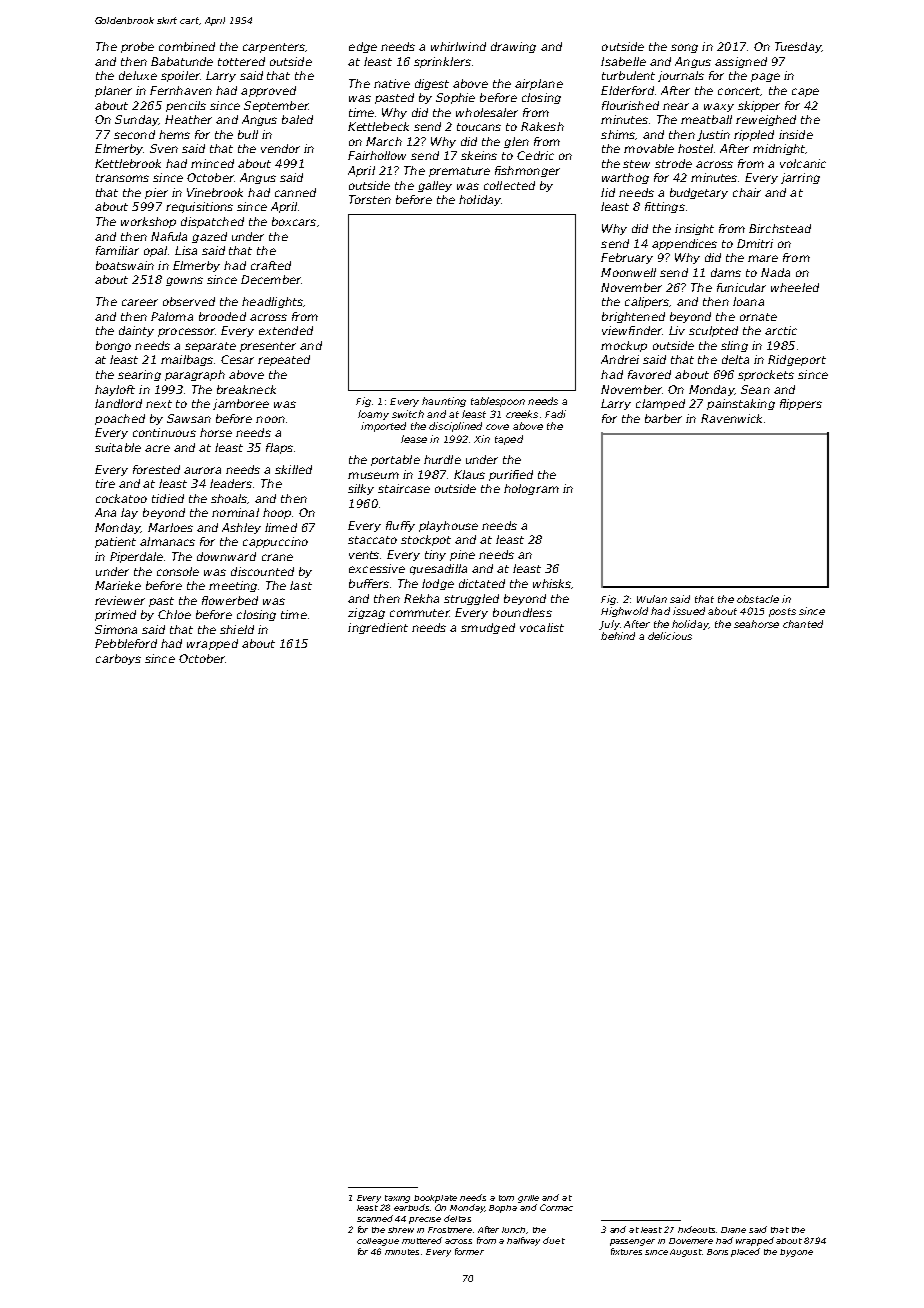 The height and width of the screenshot is (1308, 924). I want to click on hems, so click(174, 134).
